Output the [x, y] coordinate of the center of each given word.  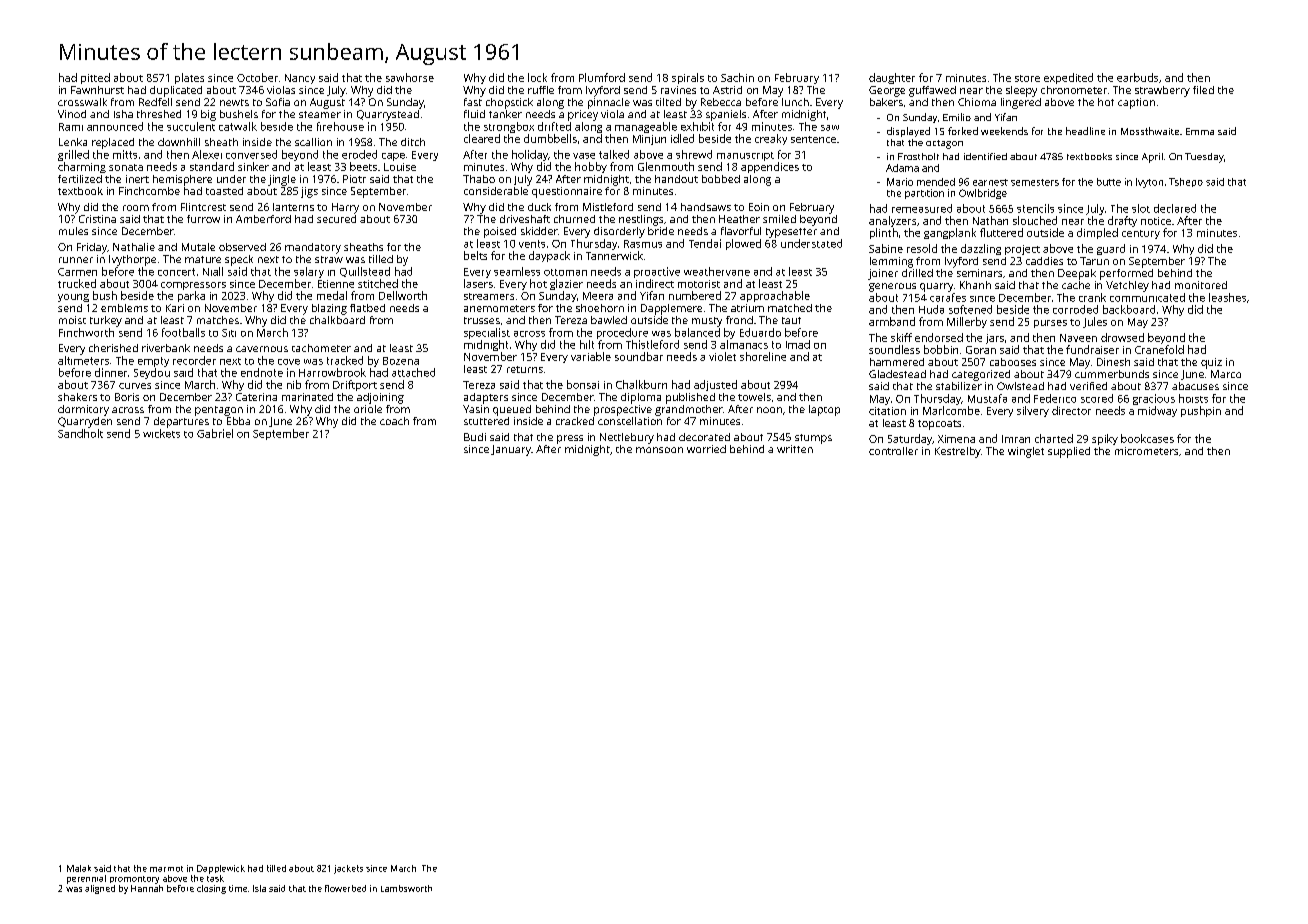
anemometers [499, 308]
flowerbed [345, 888]
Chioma [977, 102]
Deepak [1077, 274]
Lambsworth [406, 888]
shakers [77, 397]
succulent [191, 126]
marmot [166, 869]
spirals [688, 78]
